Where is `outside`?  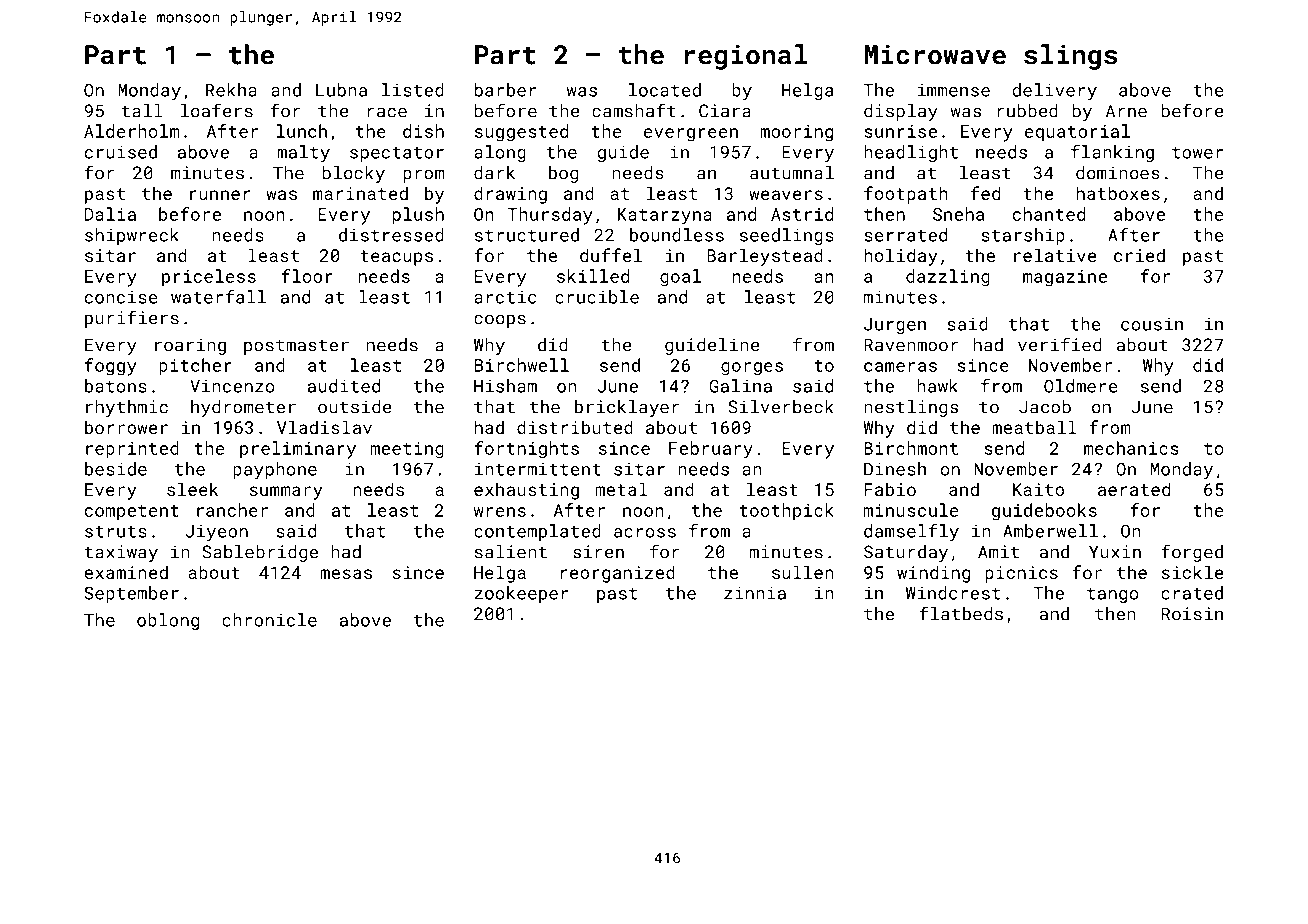 outside is located at coordinates (355, 407).
